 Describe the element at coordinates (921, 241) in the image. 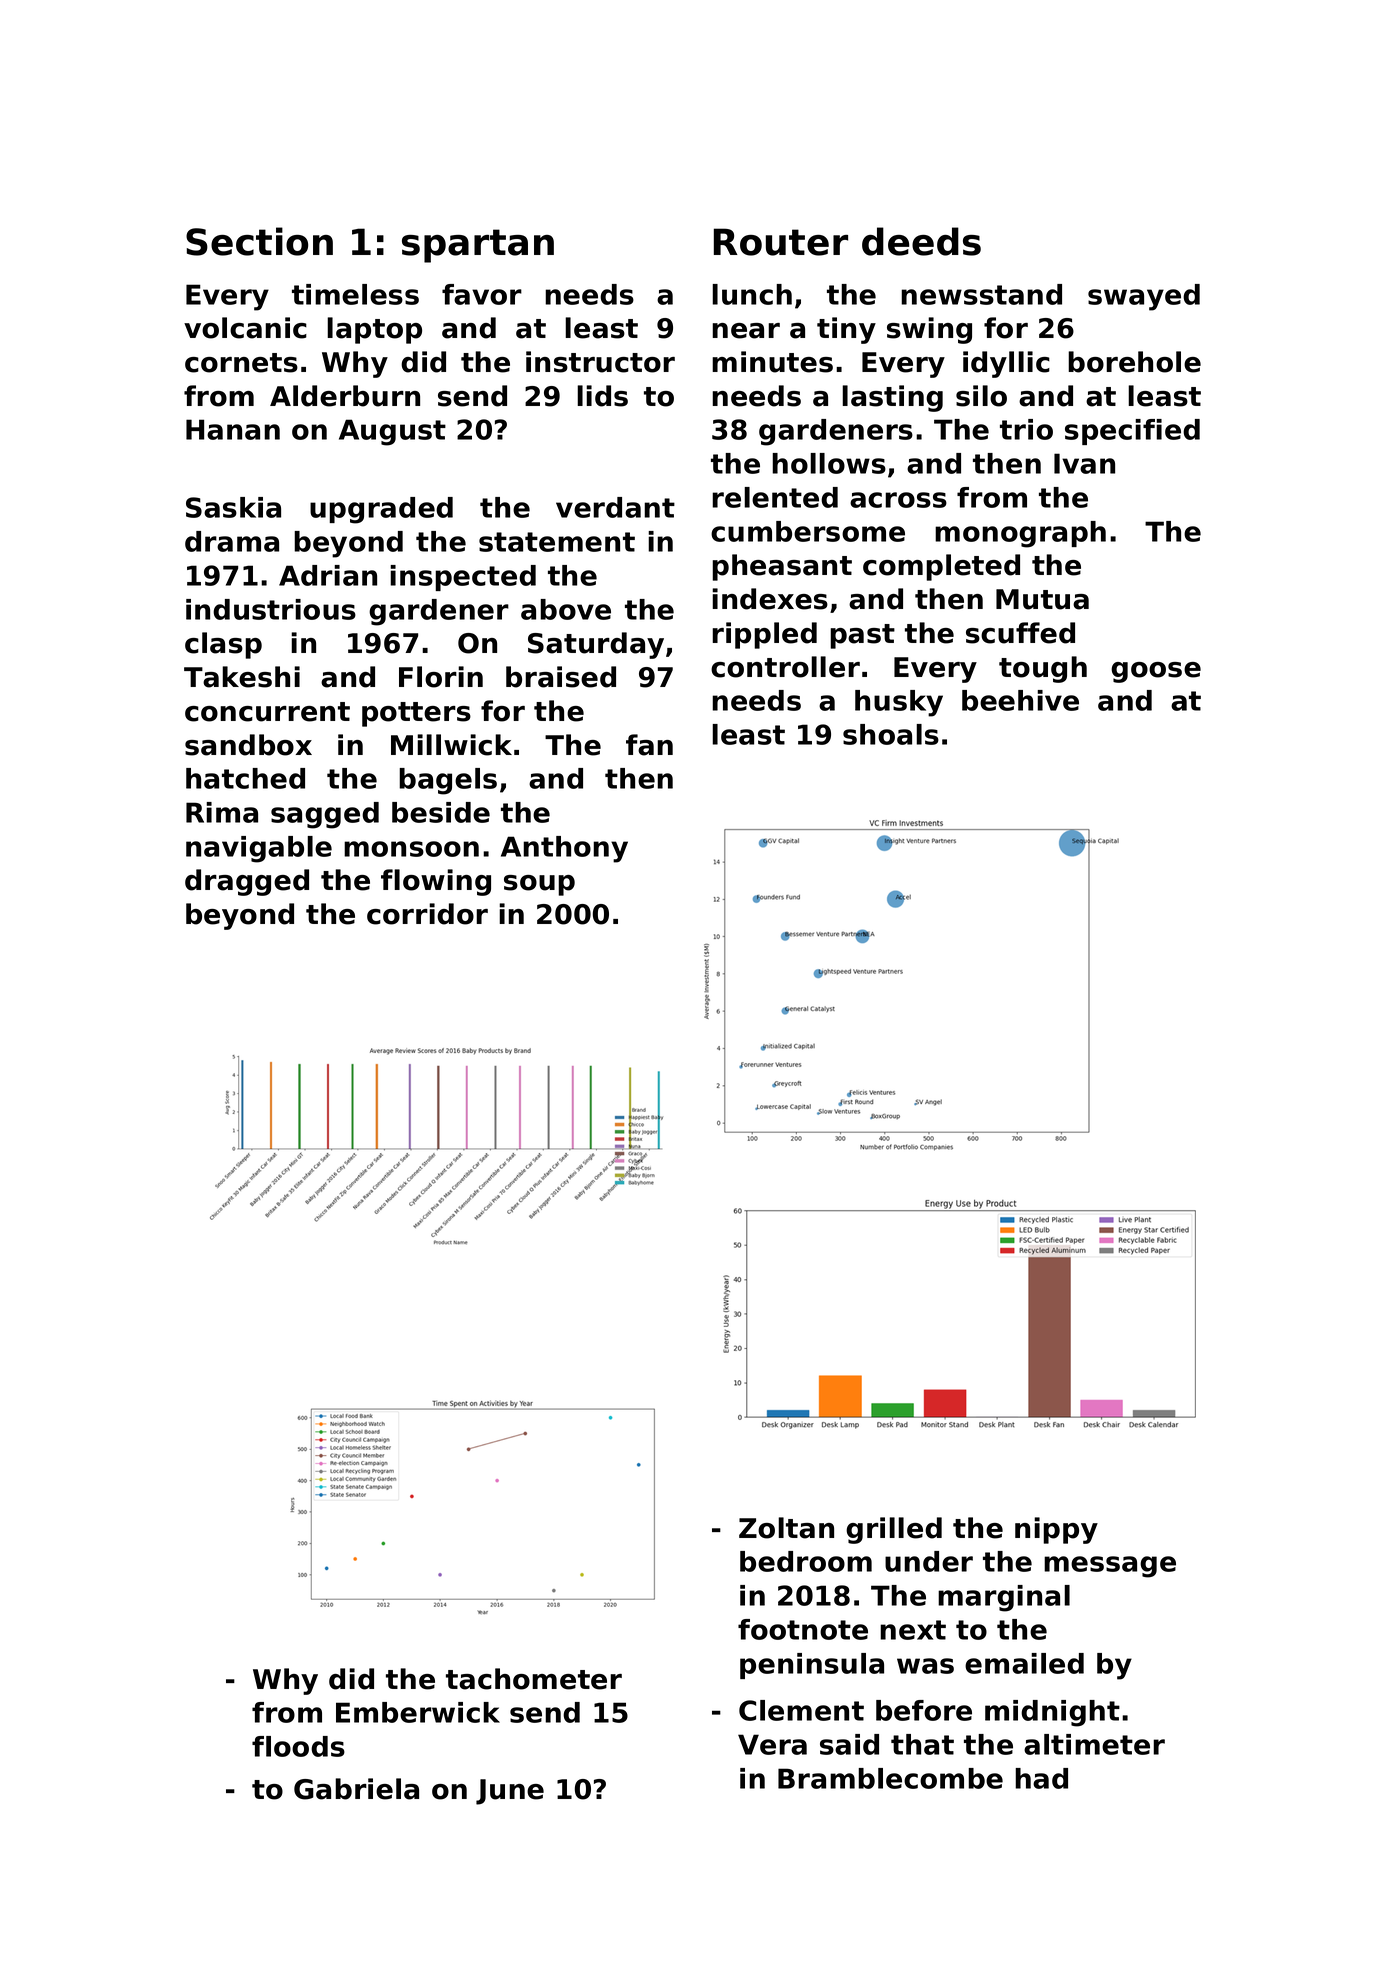

I see `deeds` at that location.
